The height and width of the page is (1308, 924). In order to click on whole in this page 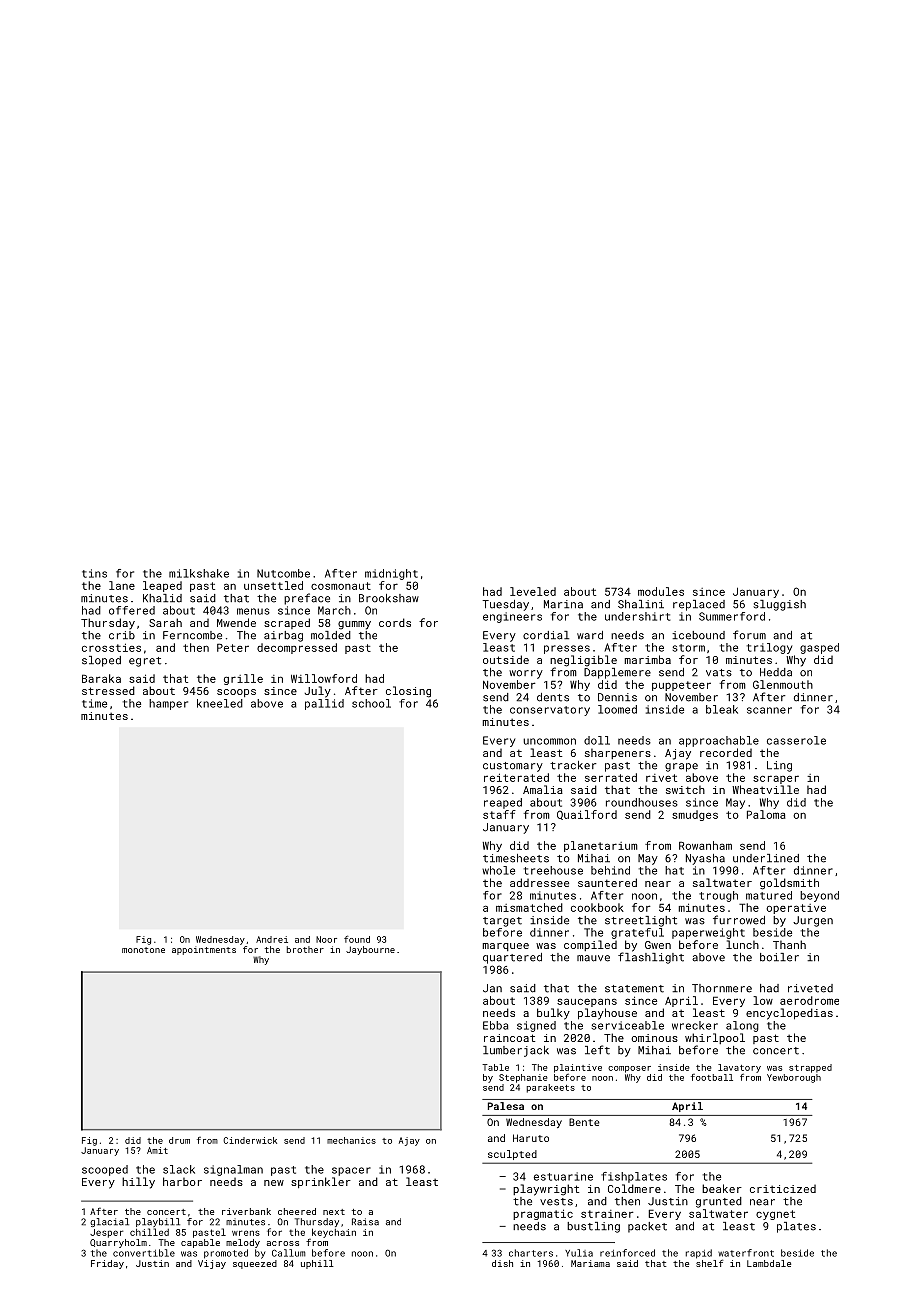, I will do `click(498, 870)`.
